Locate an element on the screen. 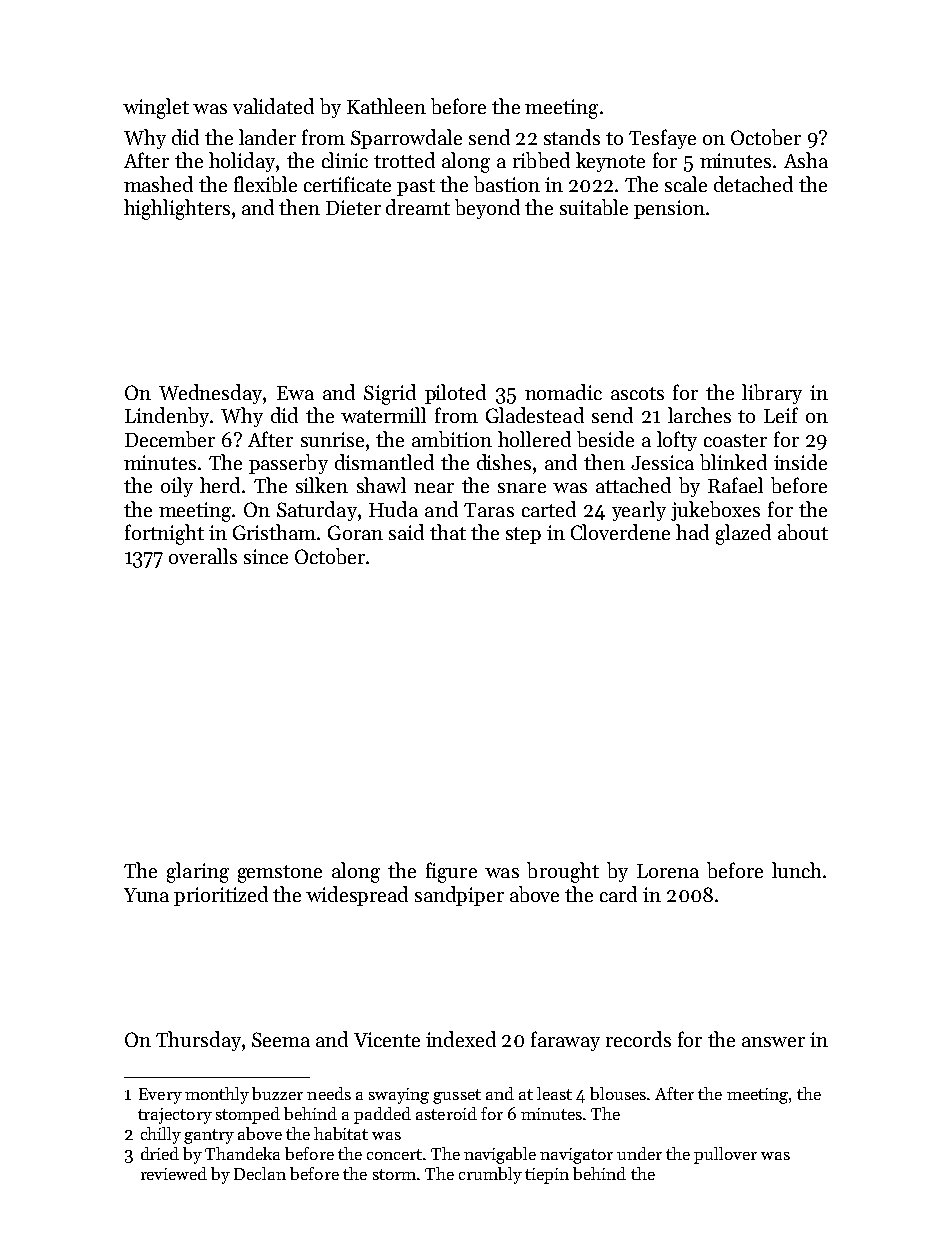  overalls is located at coordinates (203, 556).
